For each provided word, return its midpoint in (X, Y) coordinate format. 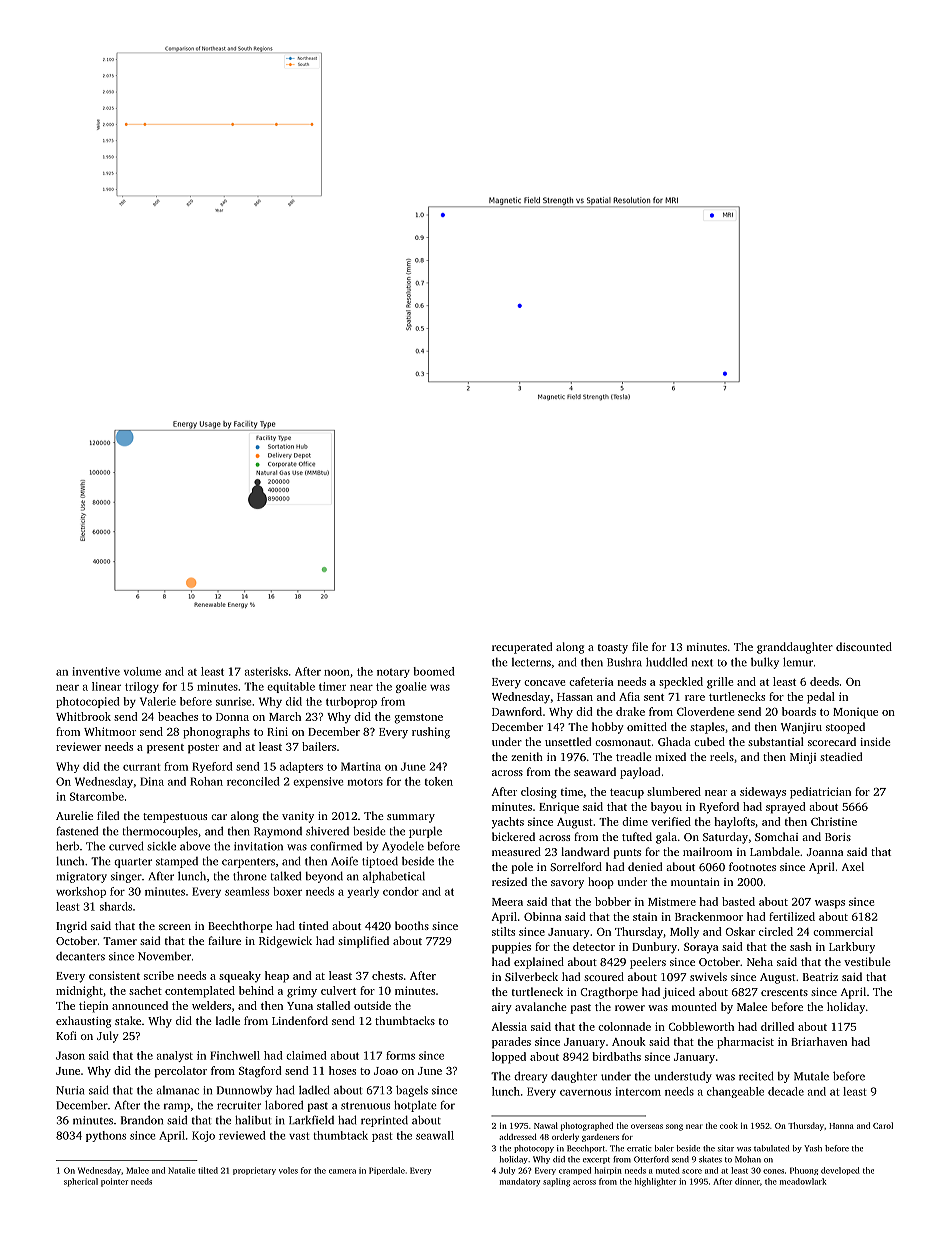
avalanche (541, 1006)
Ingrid (71, 927)
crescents (784, 992)
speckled (681, 683)
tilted (208, 1170)
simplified (363, 942)
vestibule (867, 961)
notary (393, 673)
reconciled (253, 781)
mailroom (707, 851)
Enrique (559, 808)
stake (128, 1020)
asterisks (266, 671)
